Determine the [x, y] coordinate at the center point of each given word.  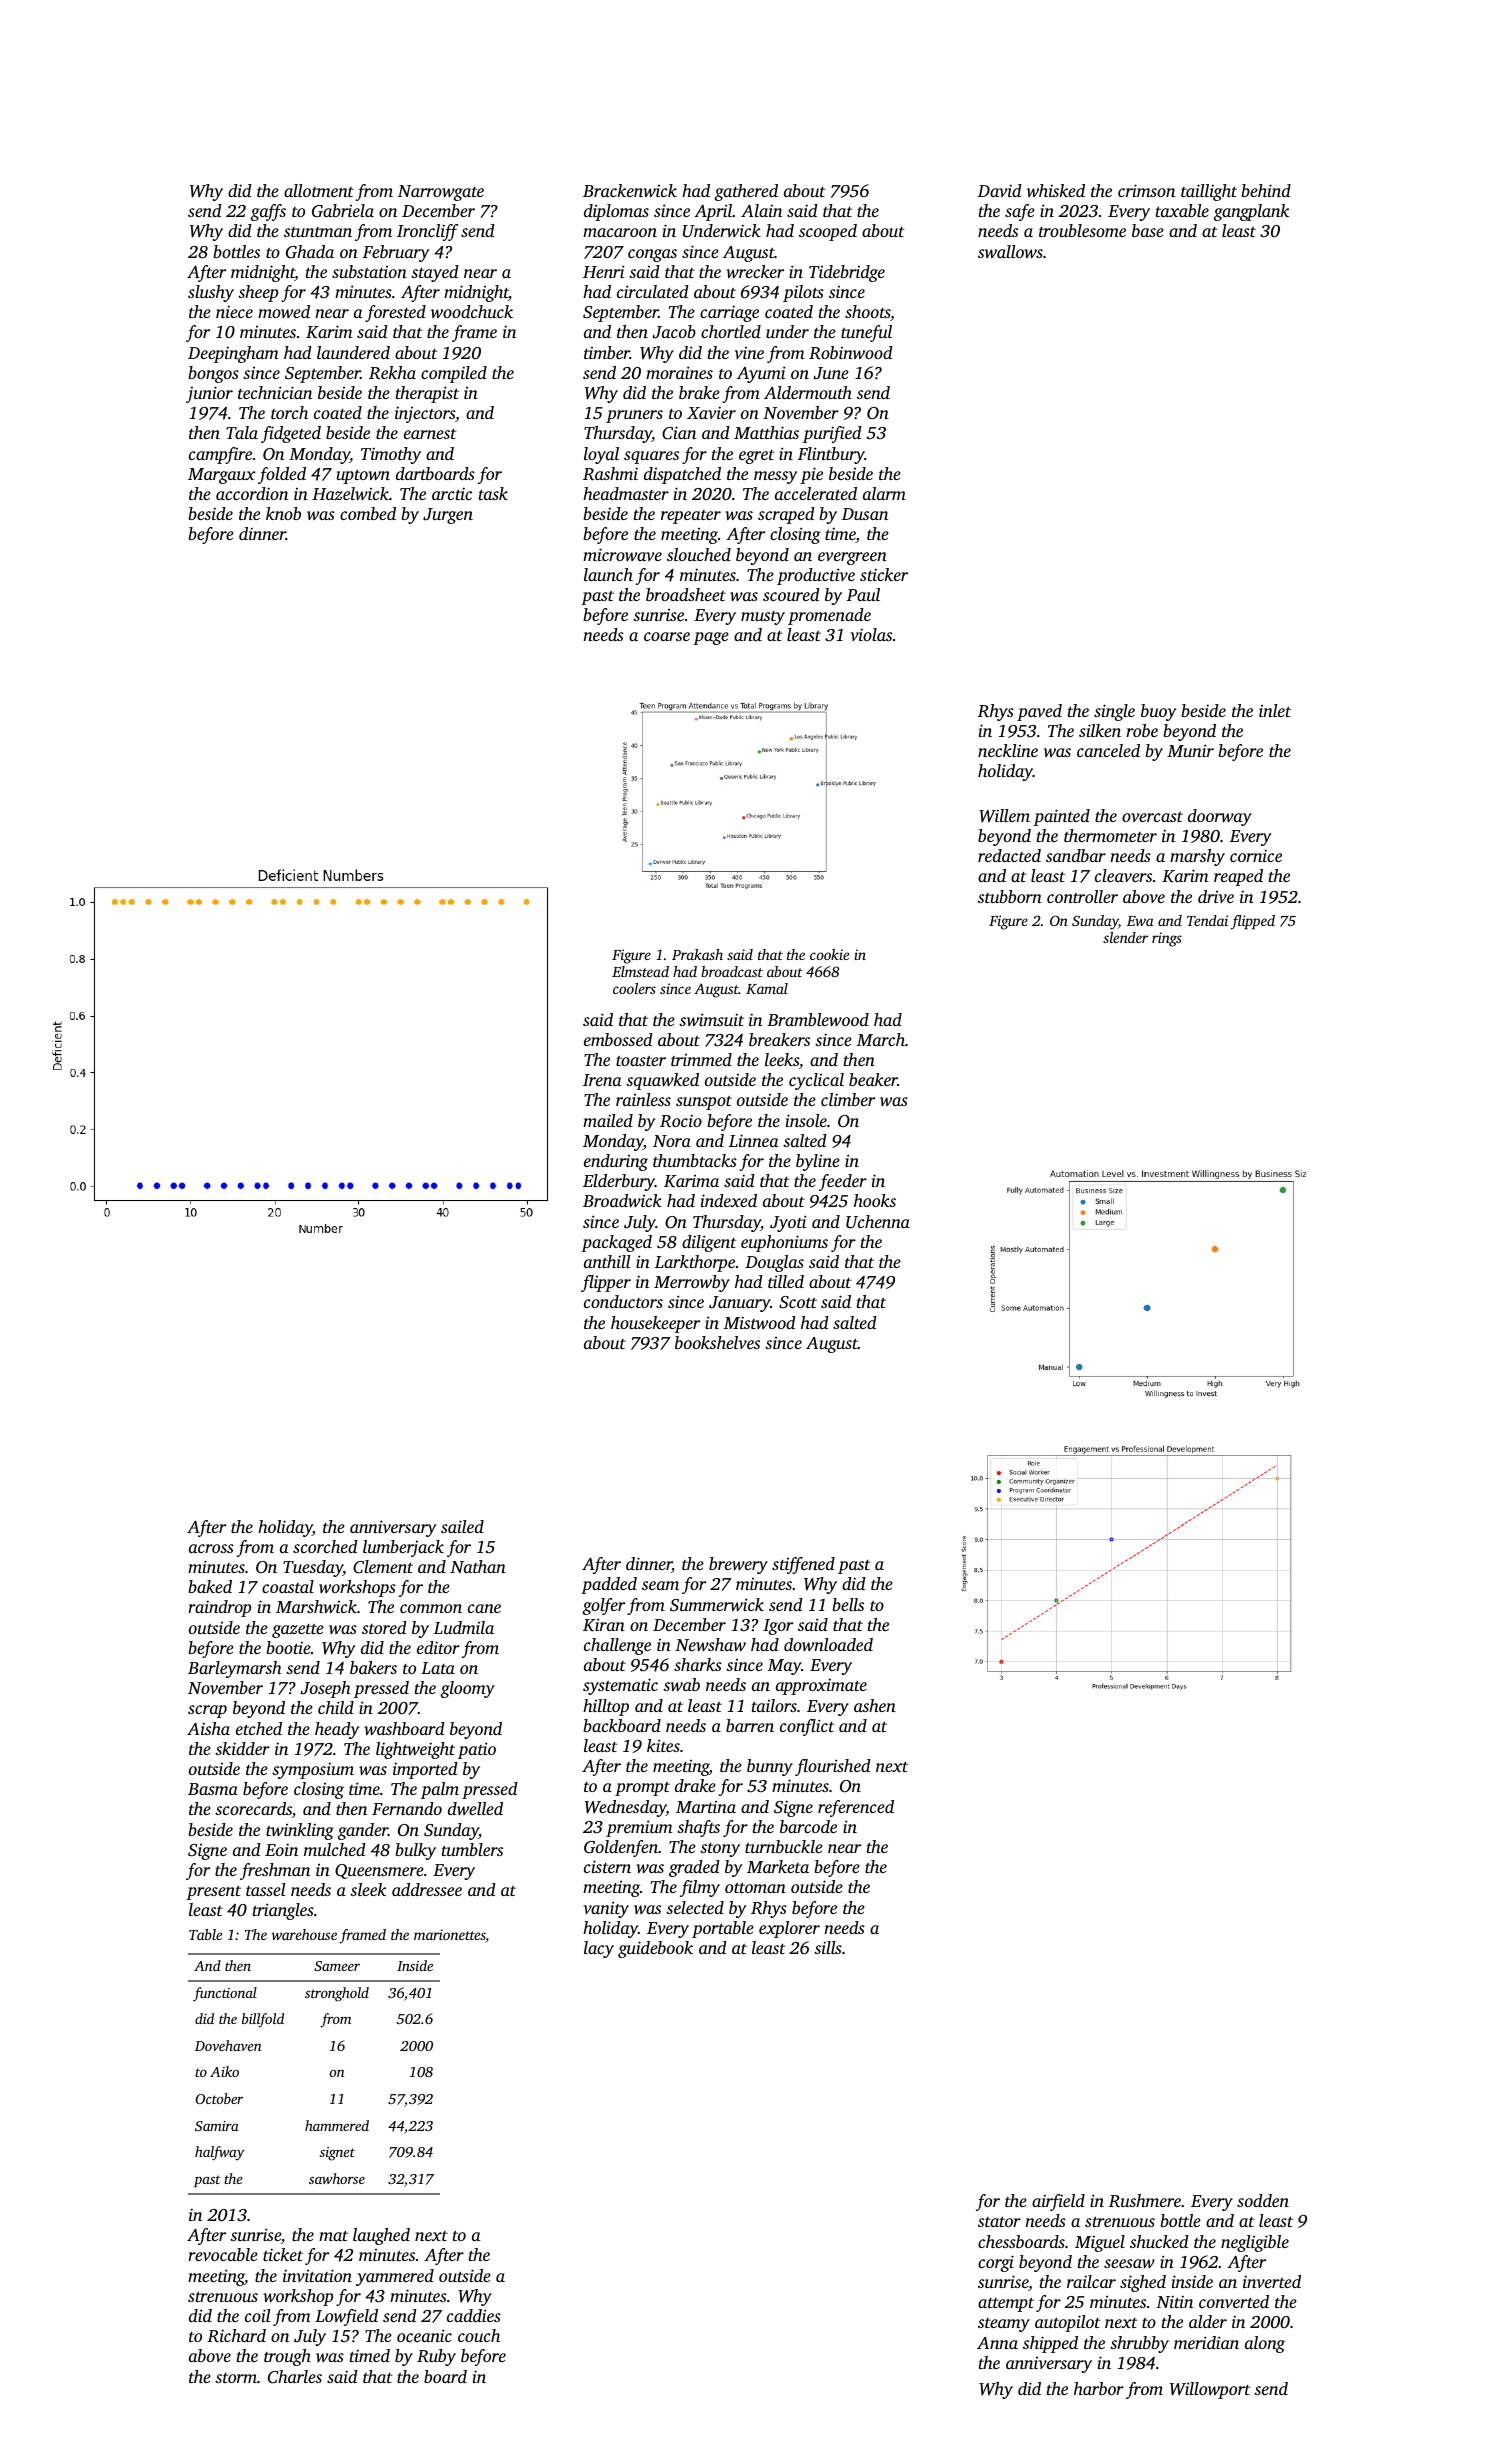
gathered [746, 192]
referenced [856, 1808]
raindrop [219, 1608]
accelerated [816, 493]
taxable [1182, 210]
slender [1125, 937]
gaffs [268, 212]
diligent [709, 1243]
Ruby [436, 2357]
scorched [325, 1546]
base [1148, 230]
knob [283, 513]
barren [750, 1725]
